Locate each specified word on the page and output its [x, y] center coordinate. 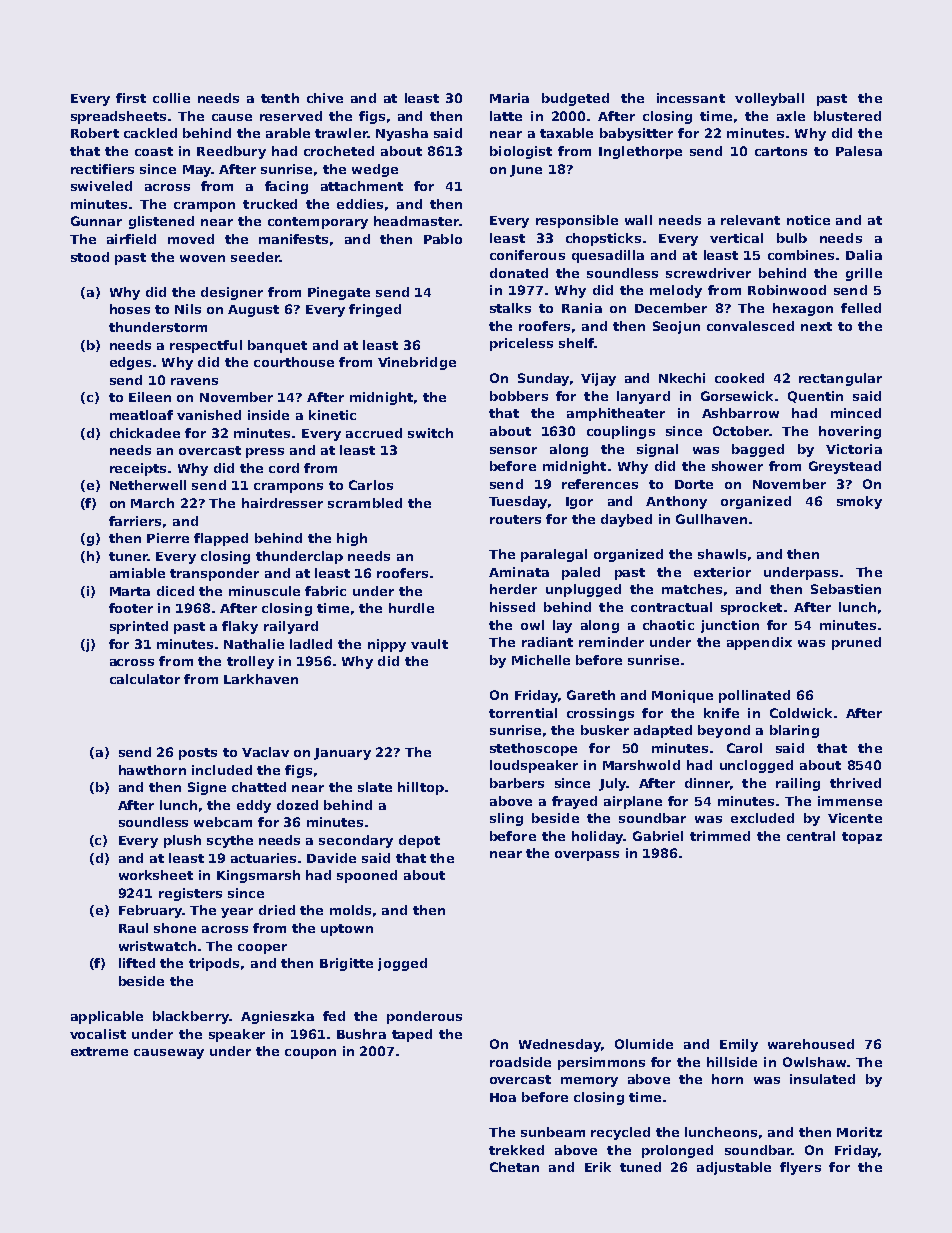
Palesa [859, 151]
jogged [402, 964]
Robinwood [787, 290]
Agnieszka [277, 1017]
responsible [577, 221]
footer [131, 608]
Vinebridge [417, 363]
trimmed [720, 836]
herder [513, 589]
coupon [310, 1054]
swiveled [101, 186]
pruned [856, 643]
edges [130, 363]
